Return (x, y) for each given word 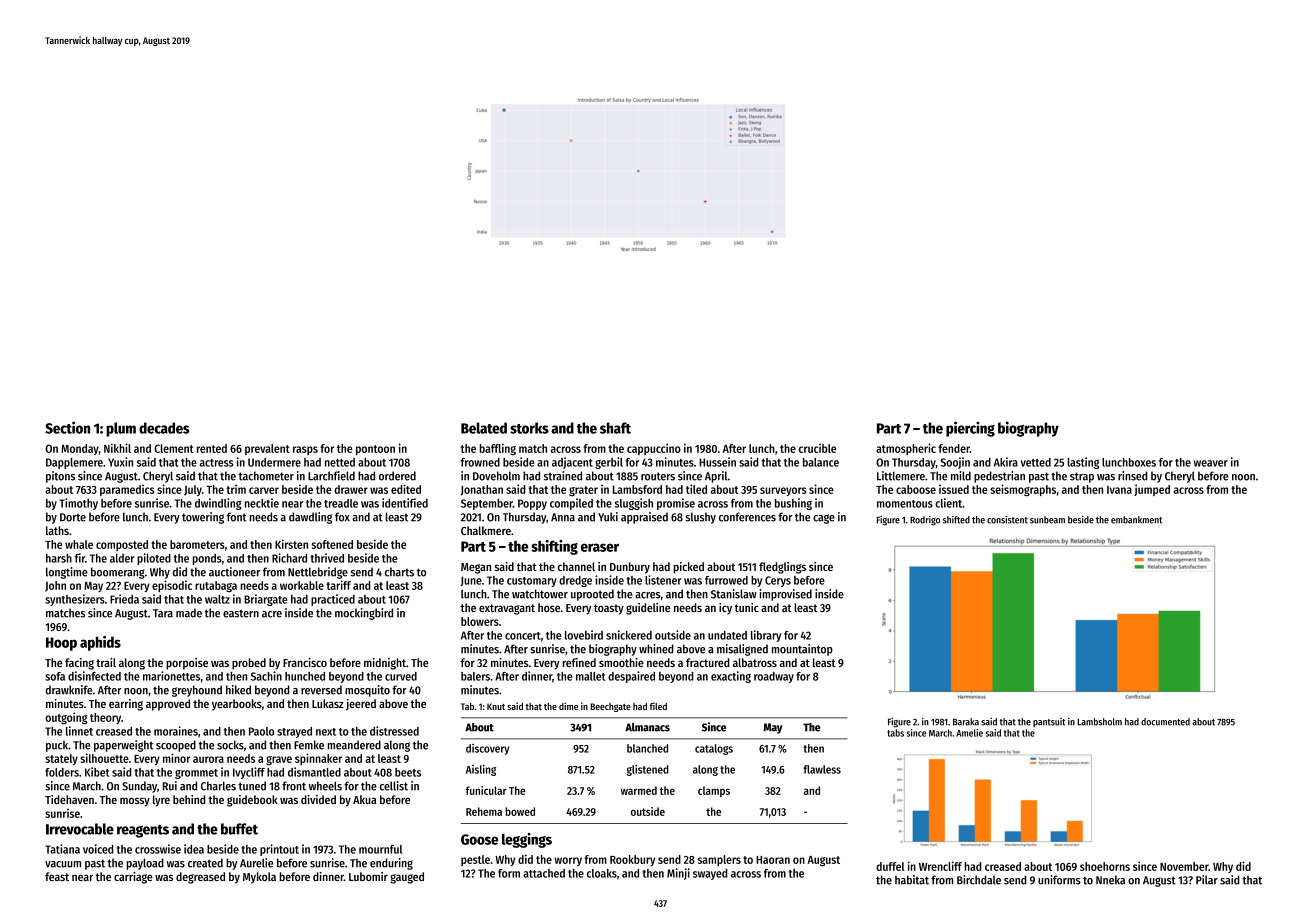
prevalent (267, 449)
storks (529, 428)
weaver (1211, 463)
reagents (143, 831)
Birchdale (979, 880)
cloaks (602, 873)
